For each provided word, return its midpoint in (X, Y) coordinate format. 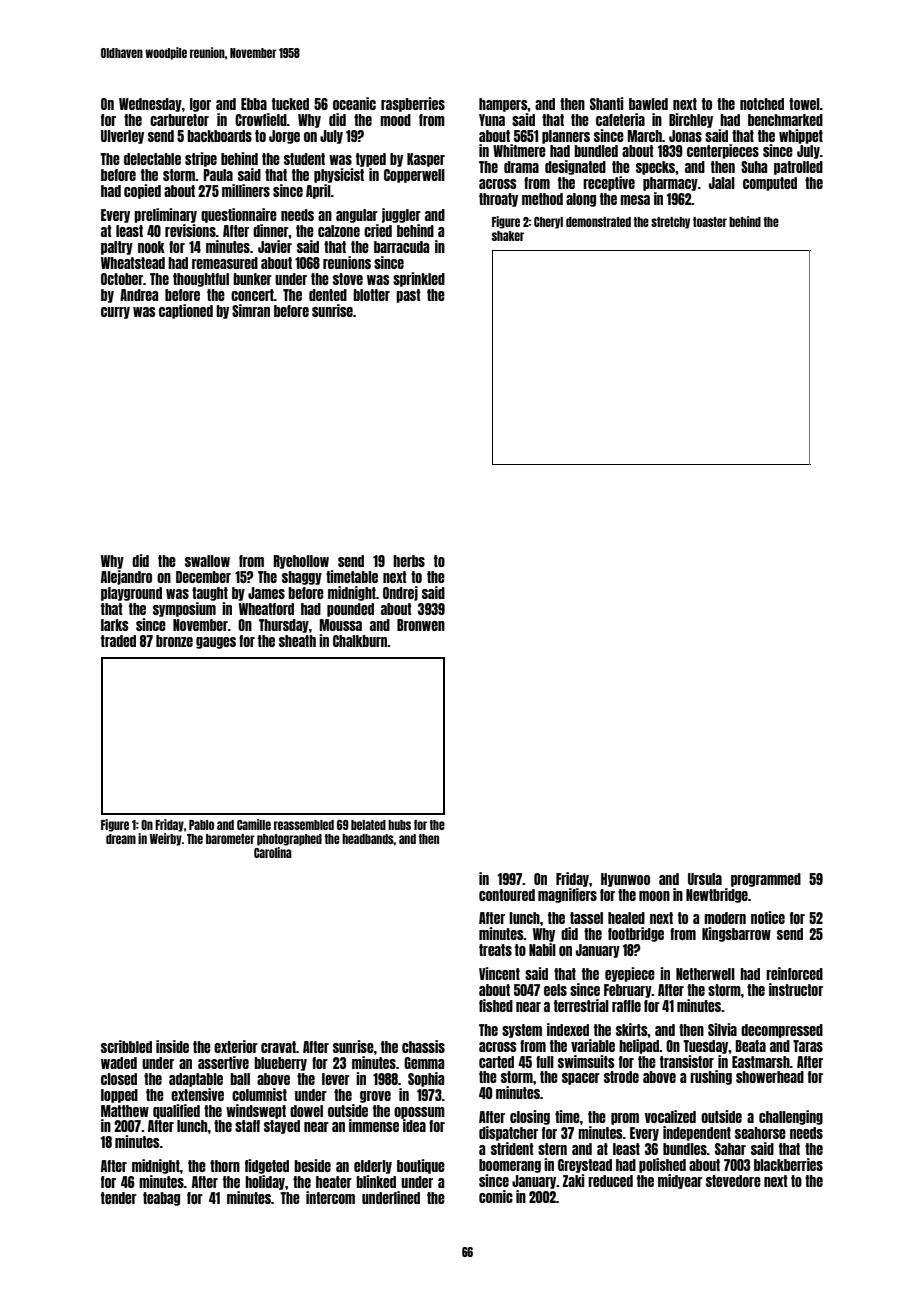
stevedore (733, 1181)
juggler (401, 215)
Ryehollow (301, 562)
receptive (609, 183)
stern (552, 1149)
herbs (409, 561)
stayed (282, 1127)
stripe (201, 159)
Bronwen (421, 625)
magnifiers (567, 895)
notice (768, 917)
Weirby (166, 839)
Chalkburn (360, 641)
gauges (216, 643)
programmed (766, 880)
